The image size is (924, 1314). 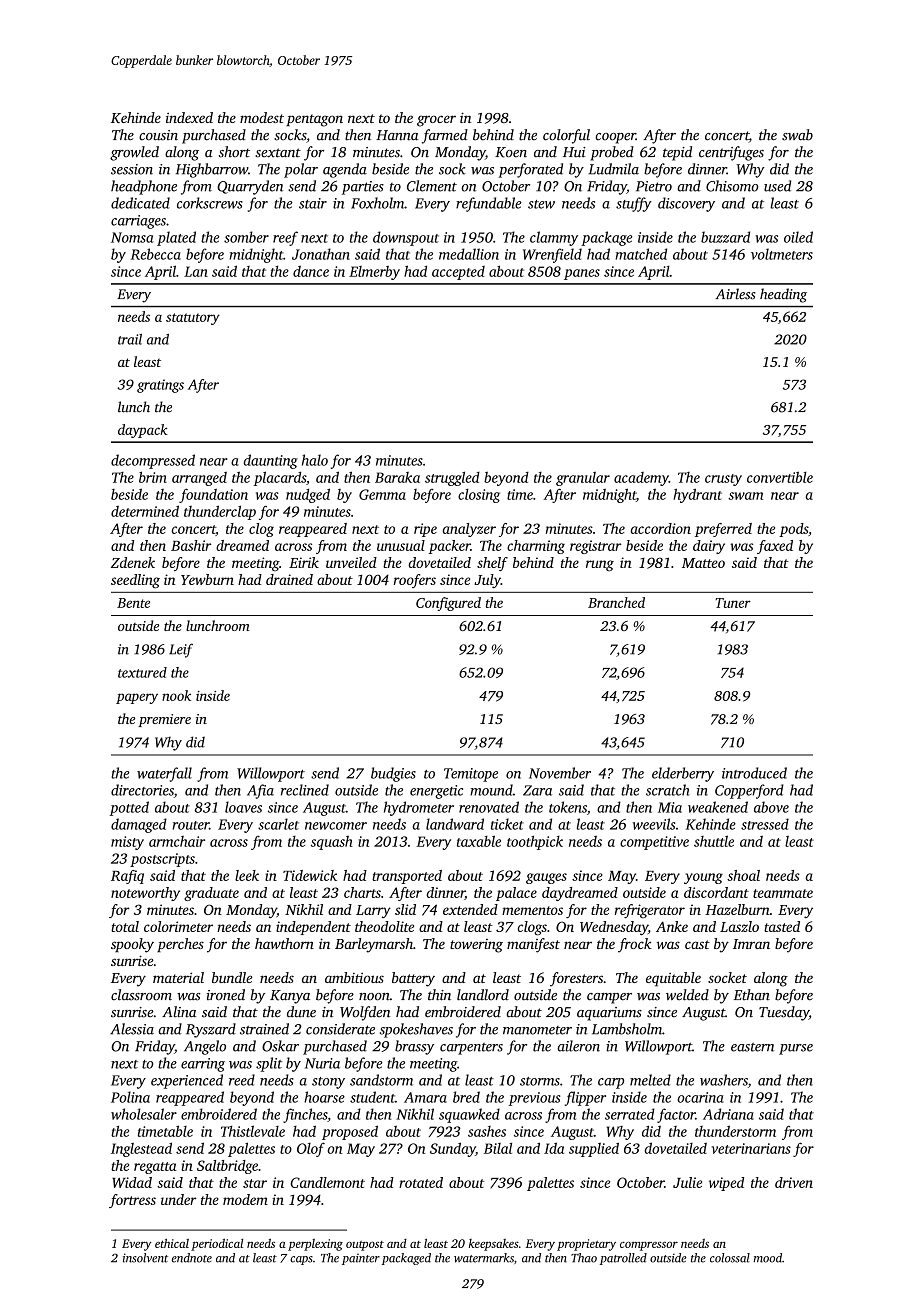 What do you see at coordinates (554, 238) in the screenshot?
I see `clammy` at bounding box center [554, 238].
